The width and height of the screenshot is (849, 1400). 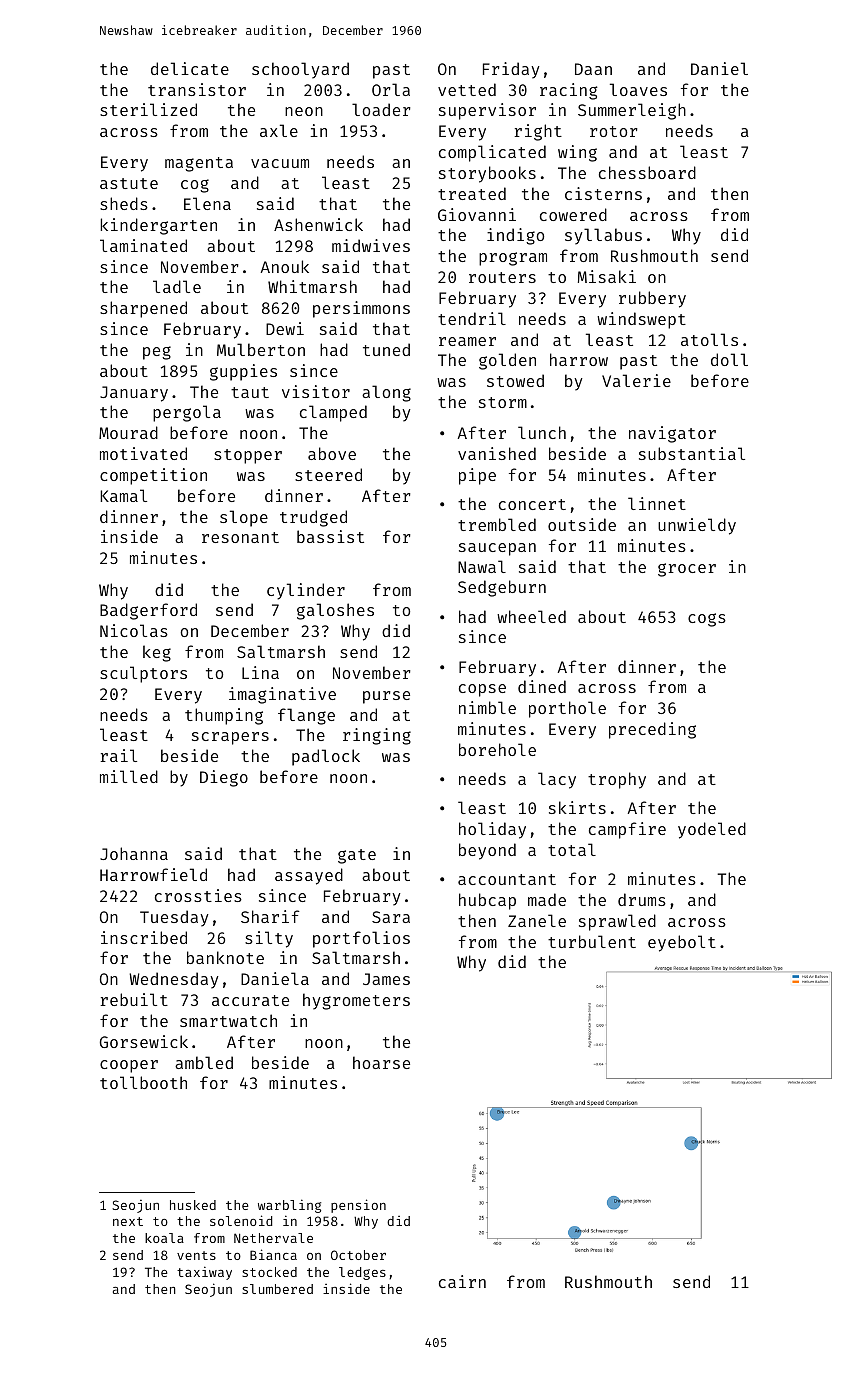 What do you see at coordinates (128, 432) in the screenshot?
I see `Mourad` at bounding box center [128, 432].
